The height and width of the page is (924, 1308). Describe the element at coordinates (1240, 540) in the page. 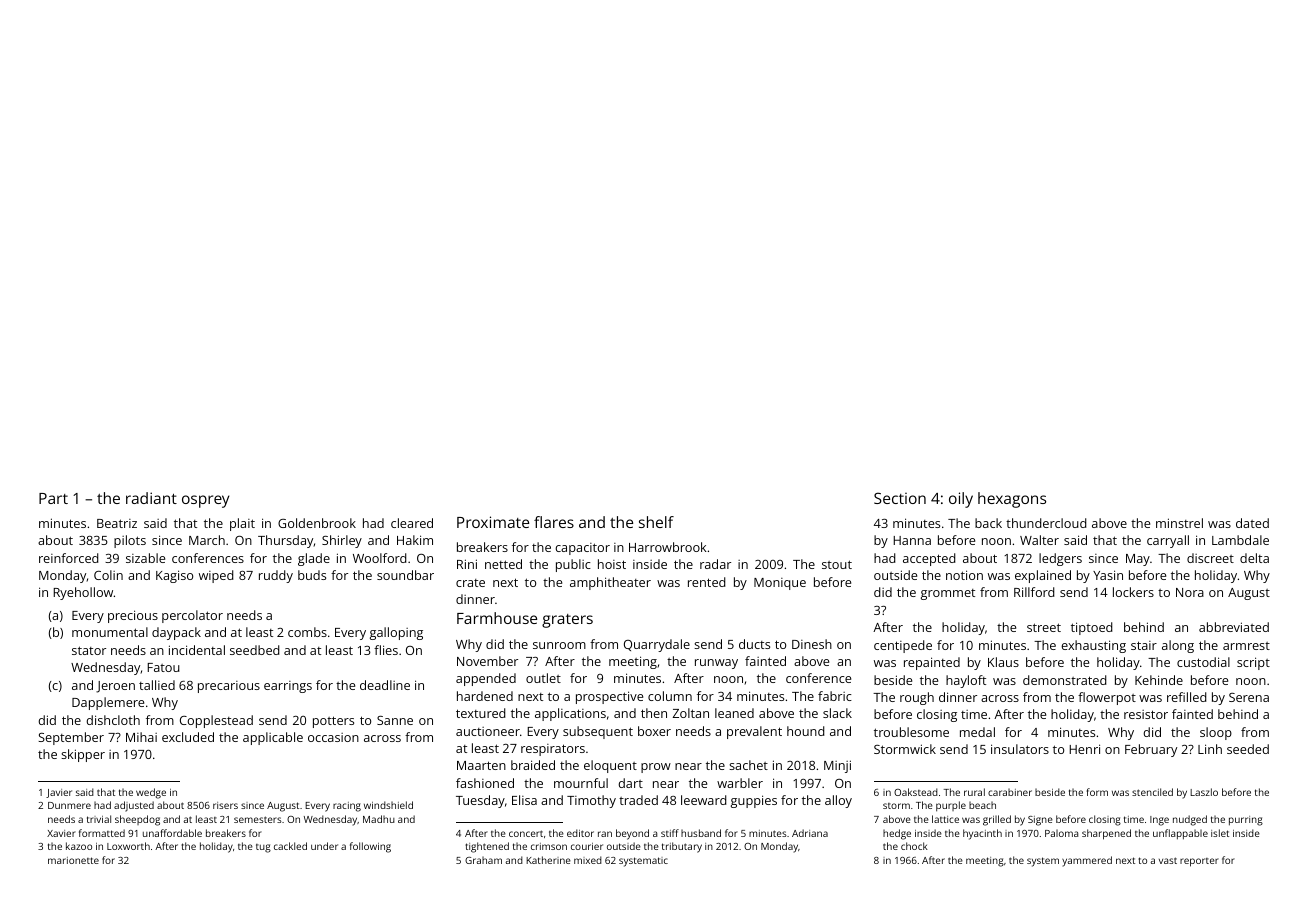

I see `Lambdale` at that location.
